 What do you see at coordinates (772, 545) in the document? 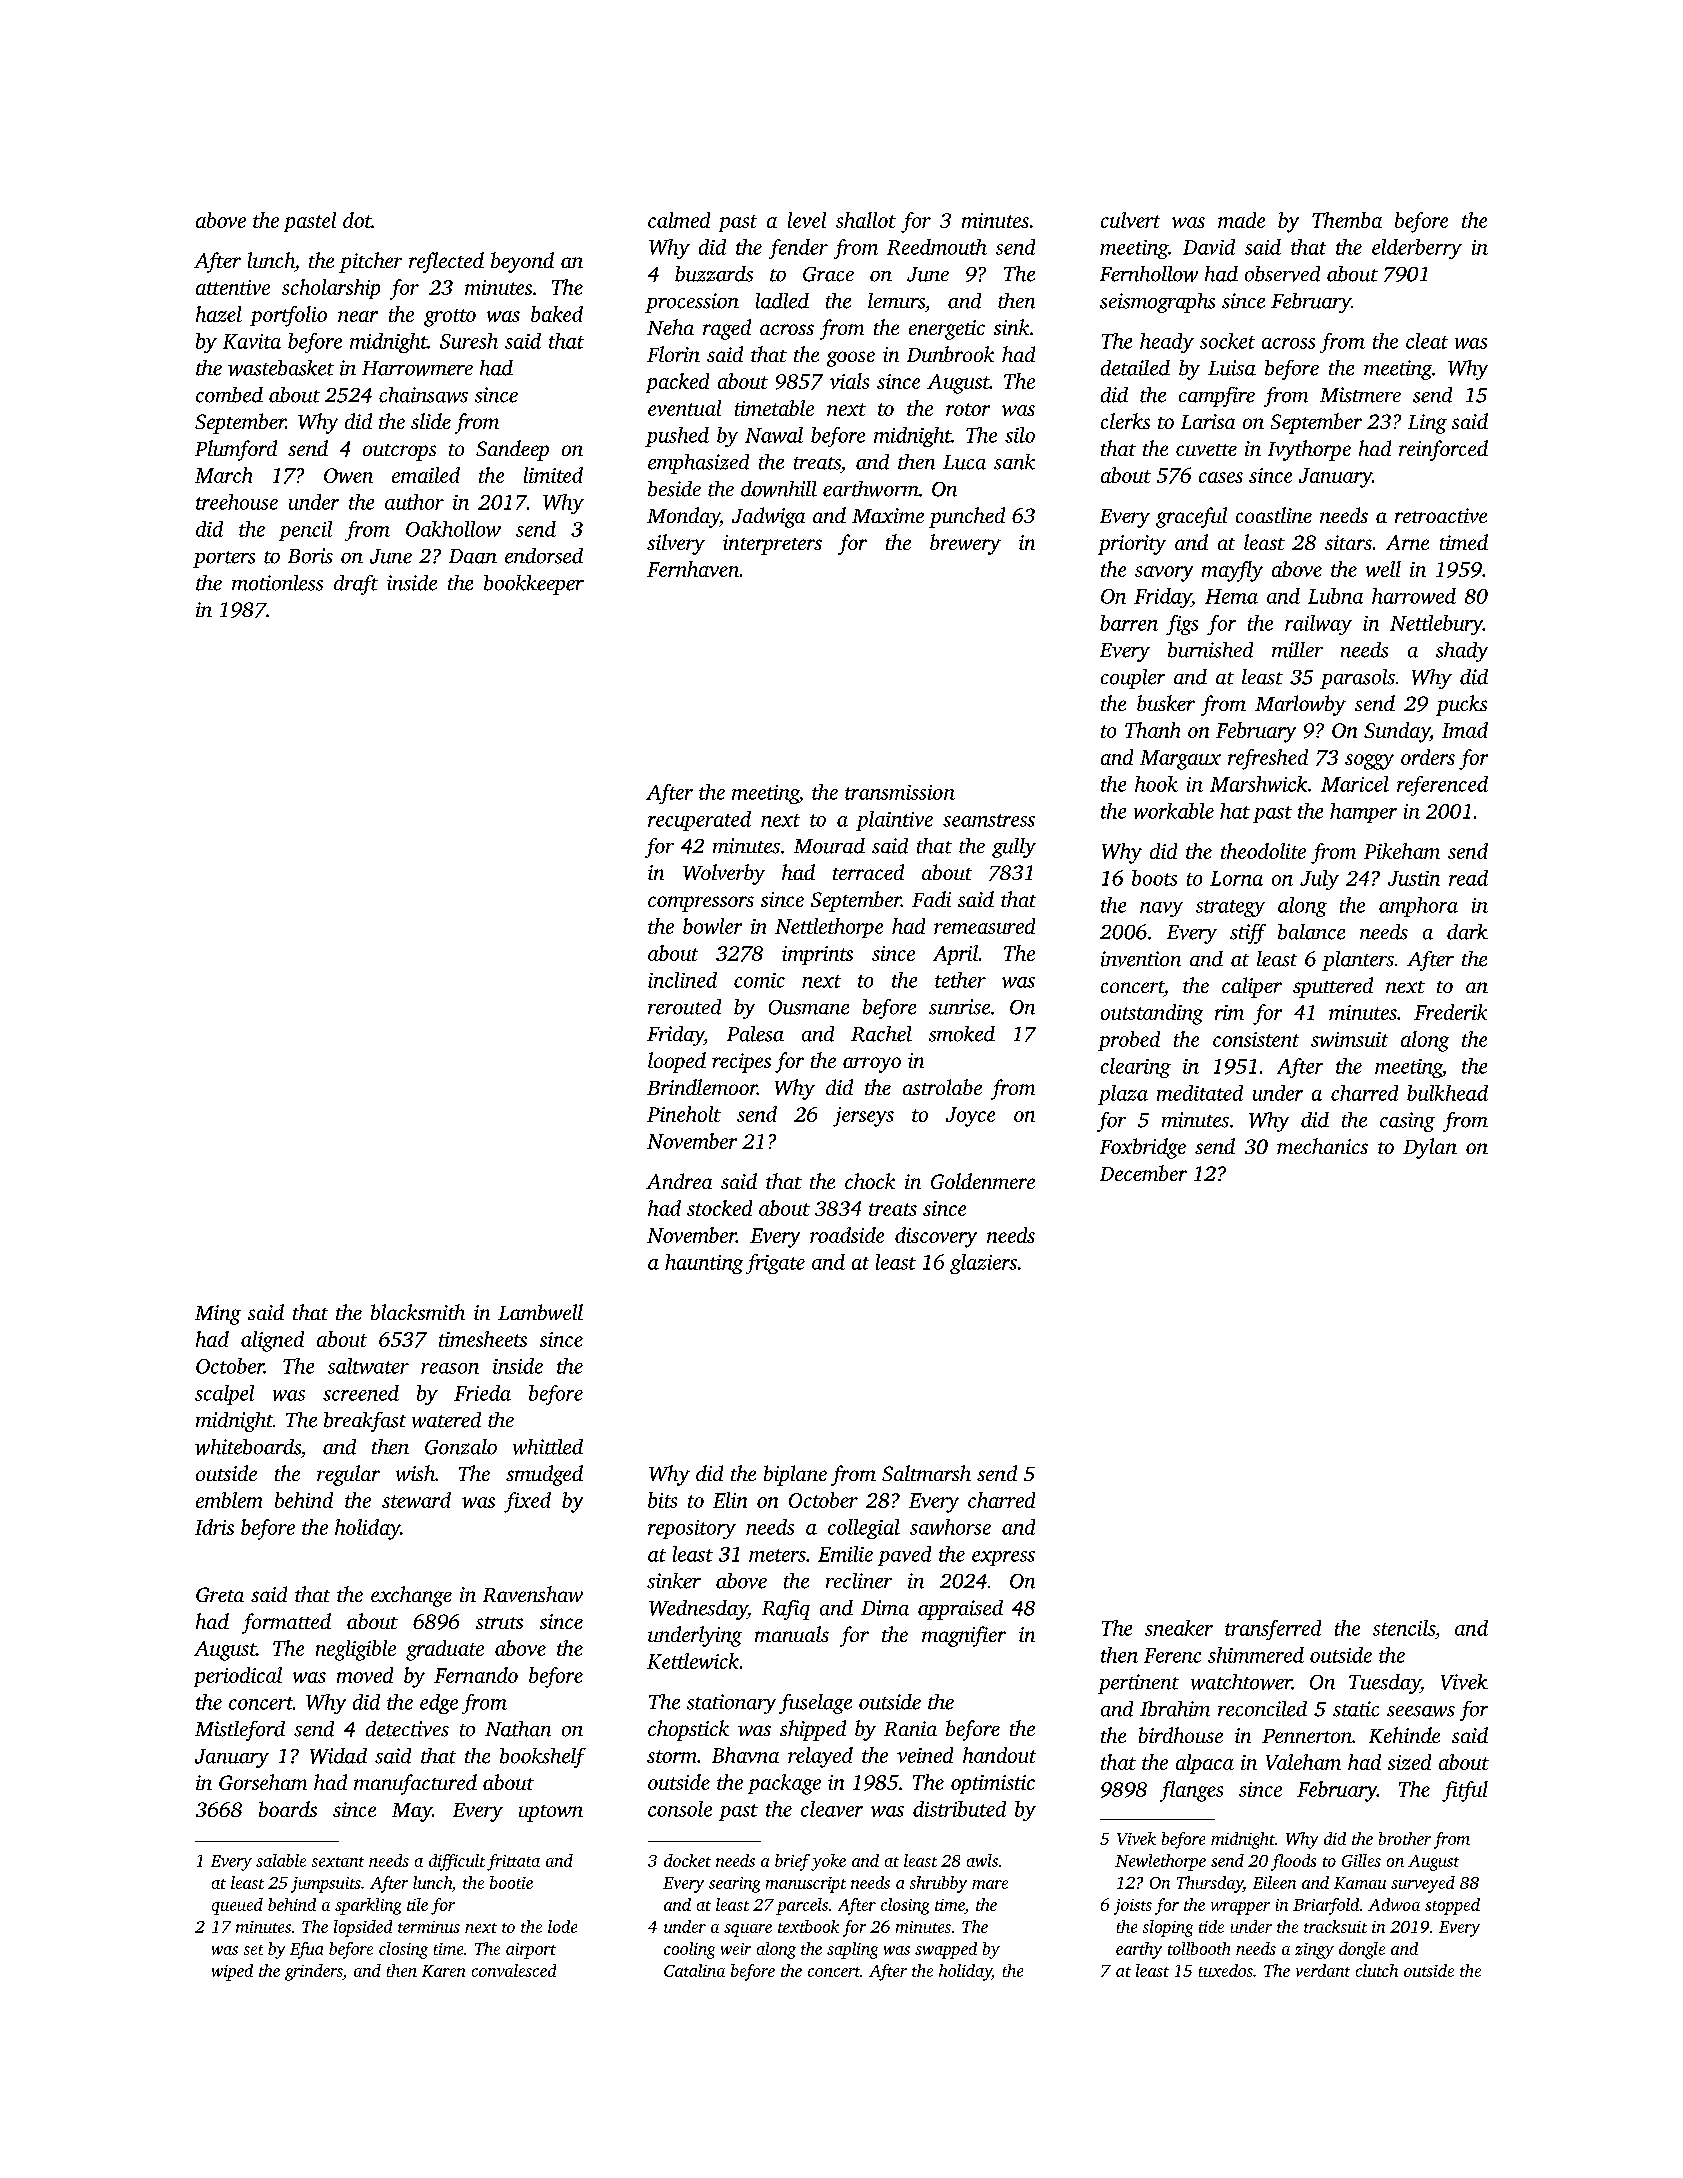
I see `interpreters` at bounding box center [772, 545].
